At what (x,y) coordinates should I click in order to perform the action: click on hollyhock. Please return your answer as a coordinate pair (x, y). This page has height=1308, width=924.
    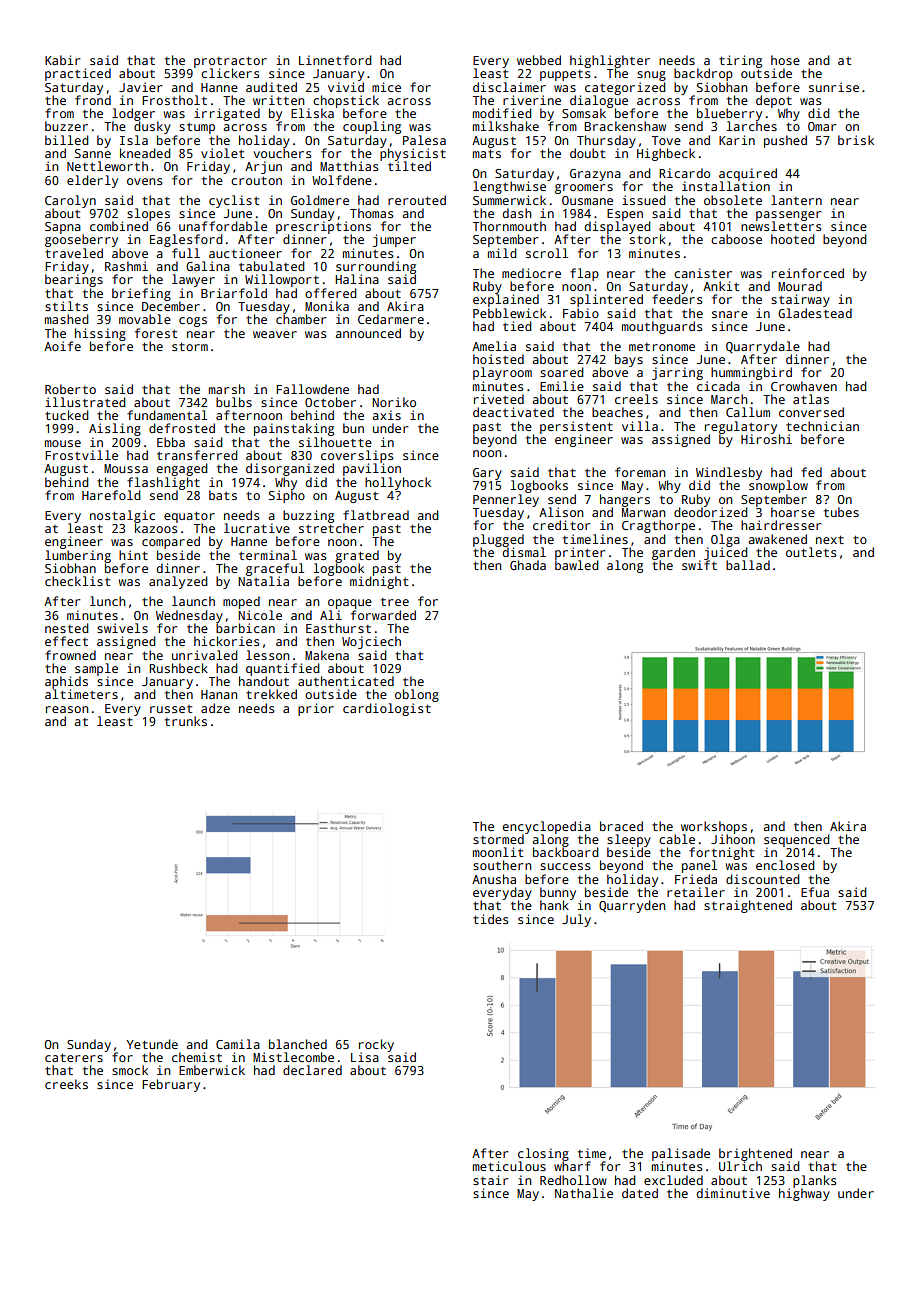
    Looking at the image, I should click on (398, 483).
